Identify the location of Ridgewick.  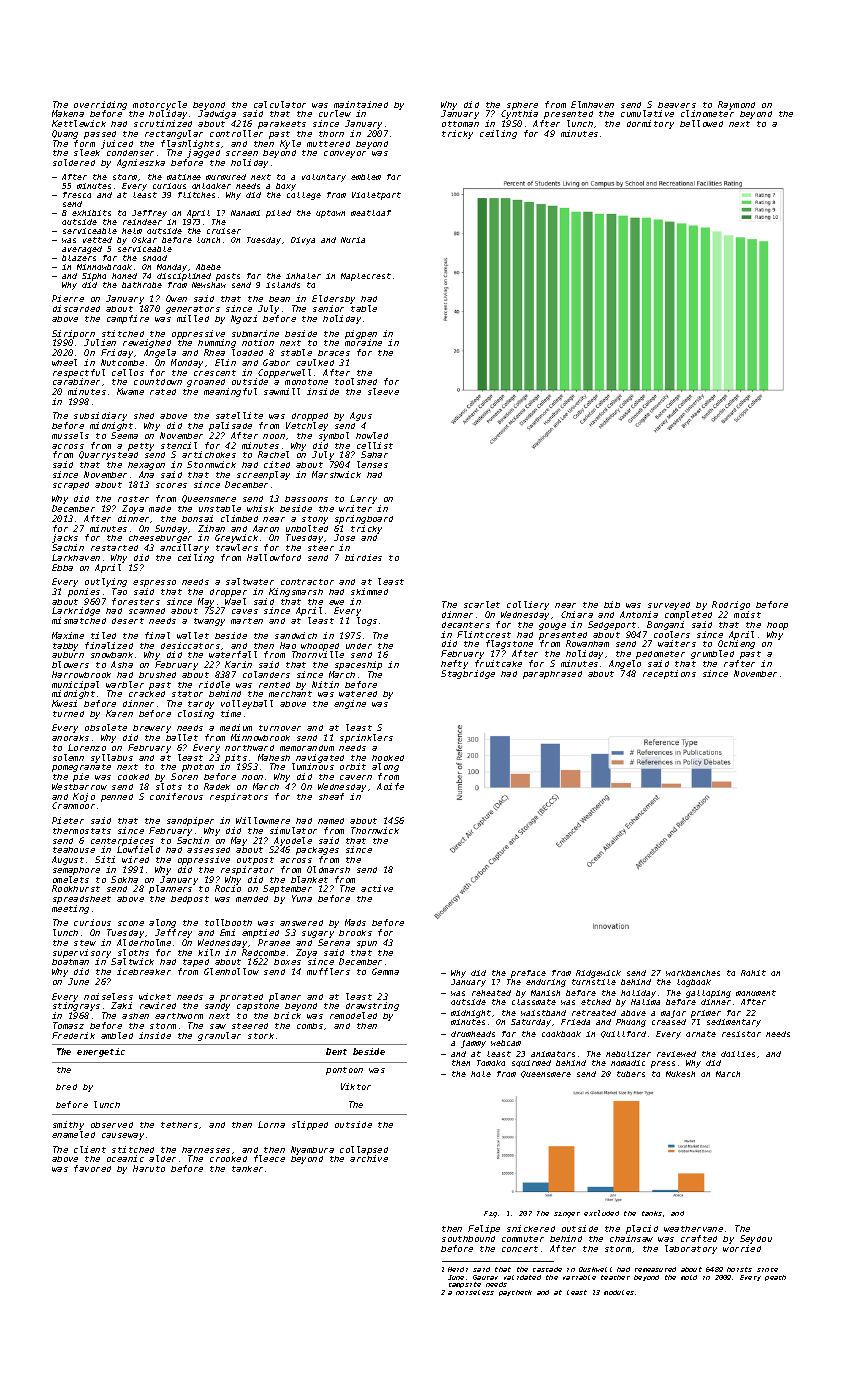
(598, 974).
